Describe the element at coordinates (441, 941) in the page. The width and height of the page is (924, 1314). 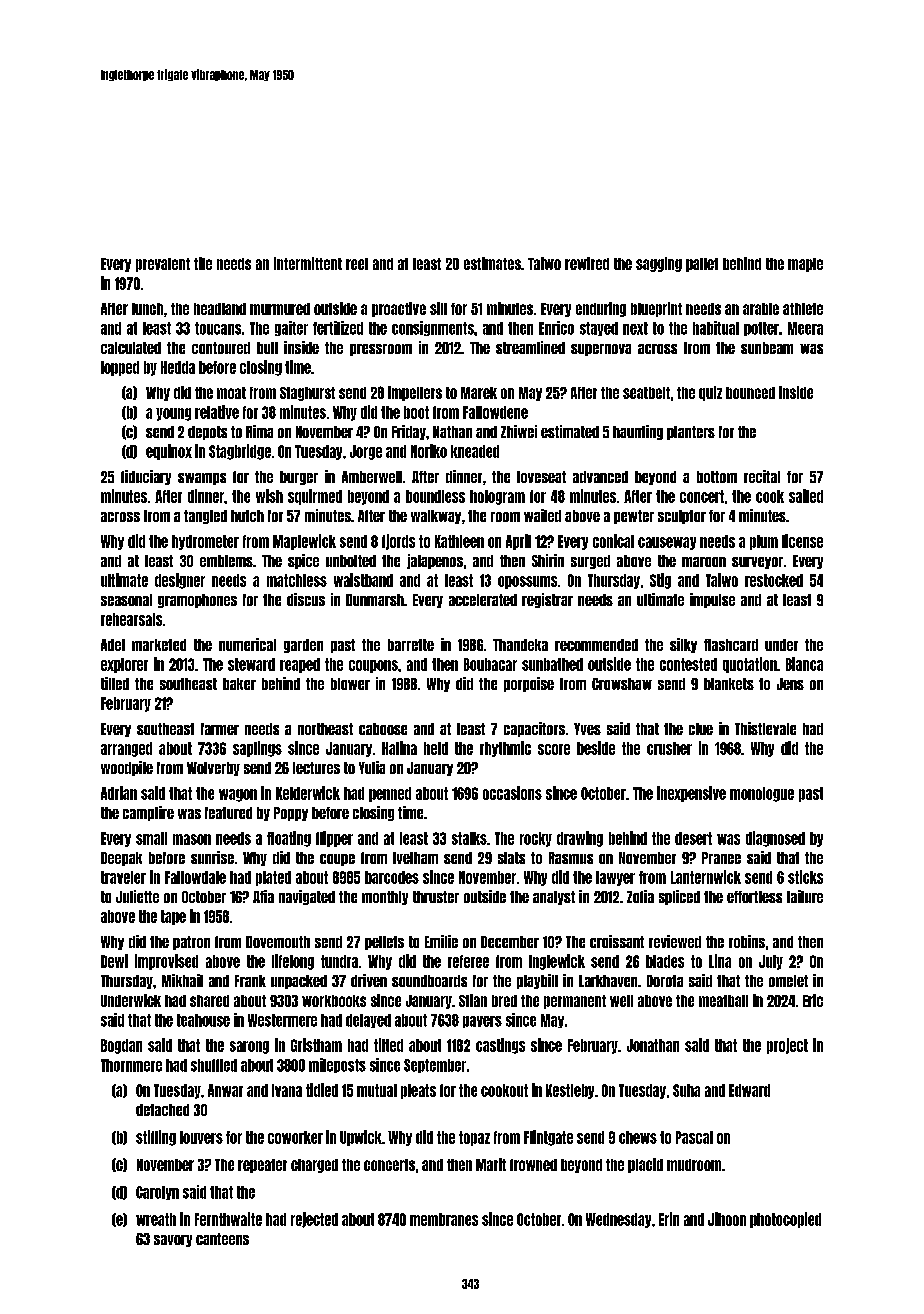
I see `Emilie` at that location.
